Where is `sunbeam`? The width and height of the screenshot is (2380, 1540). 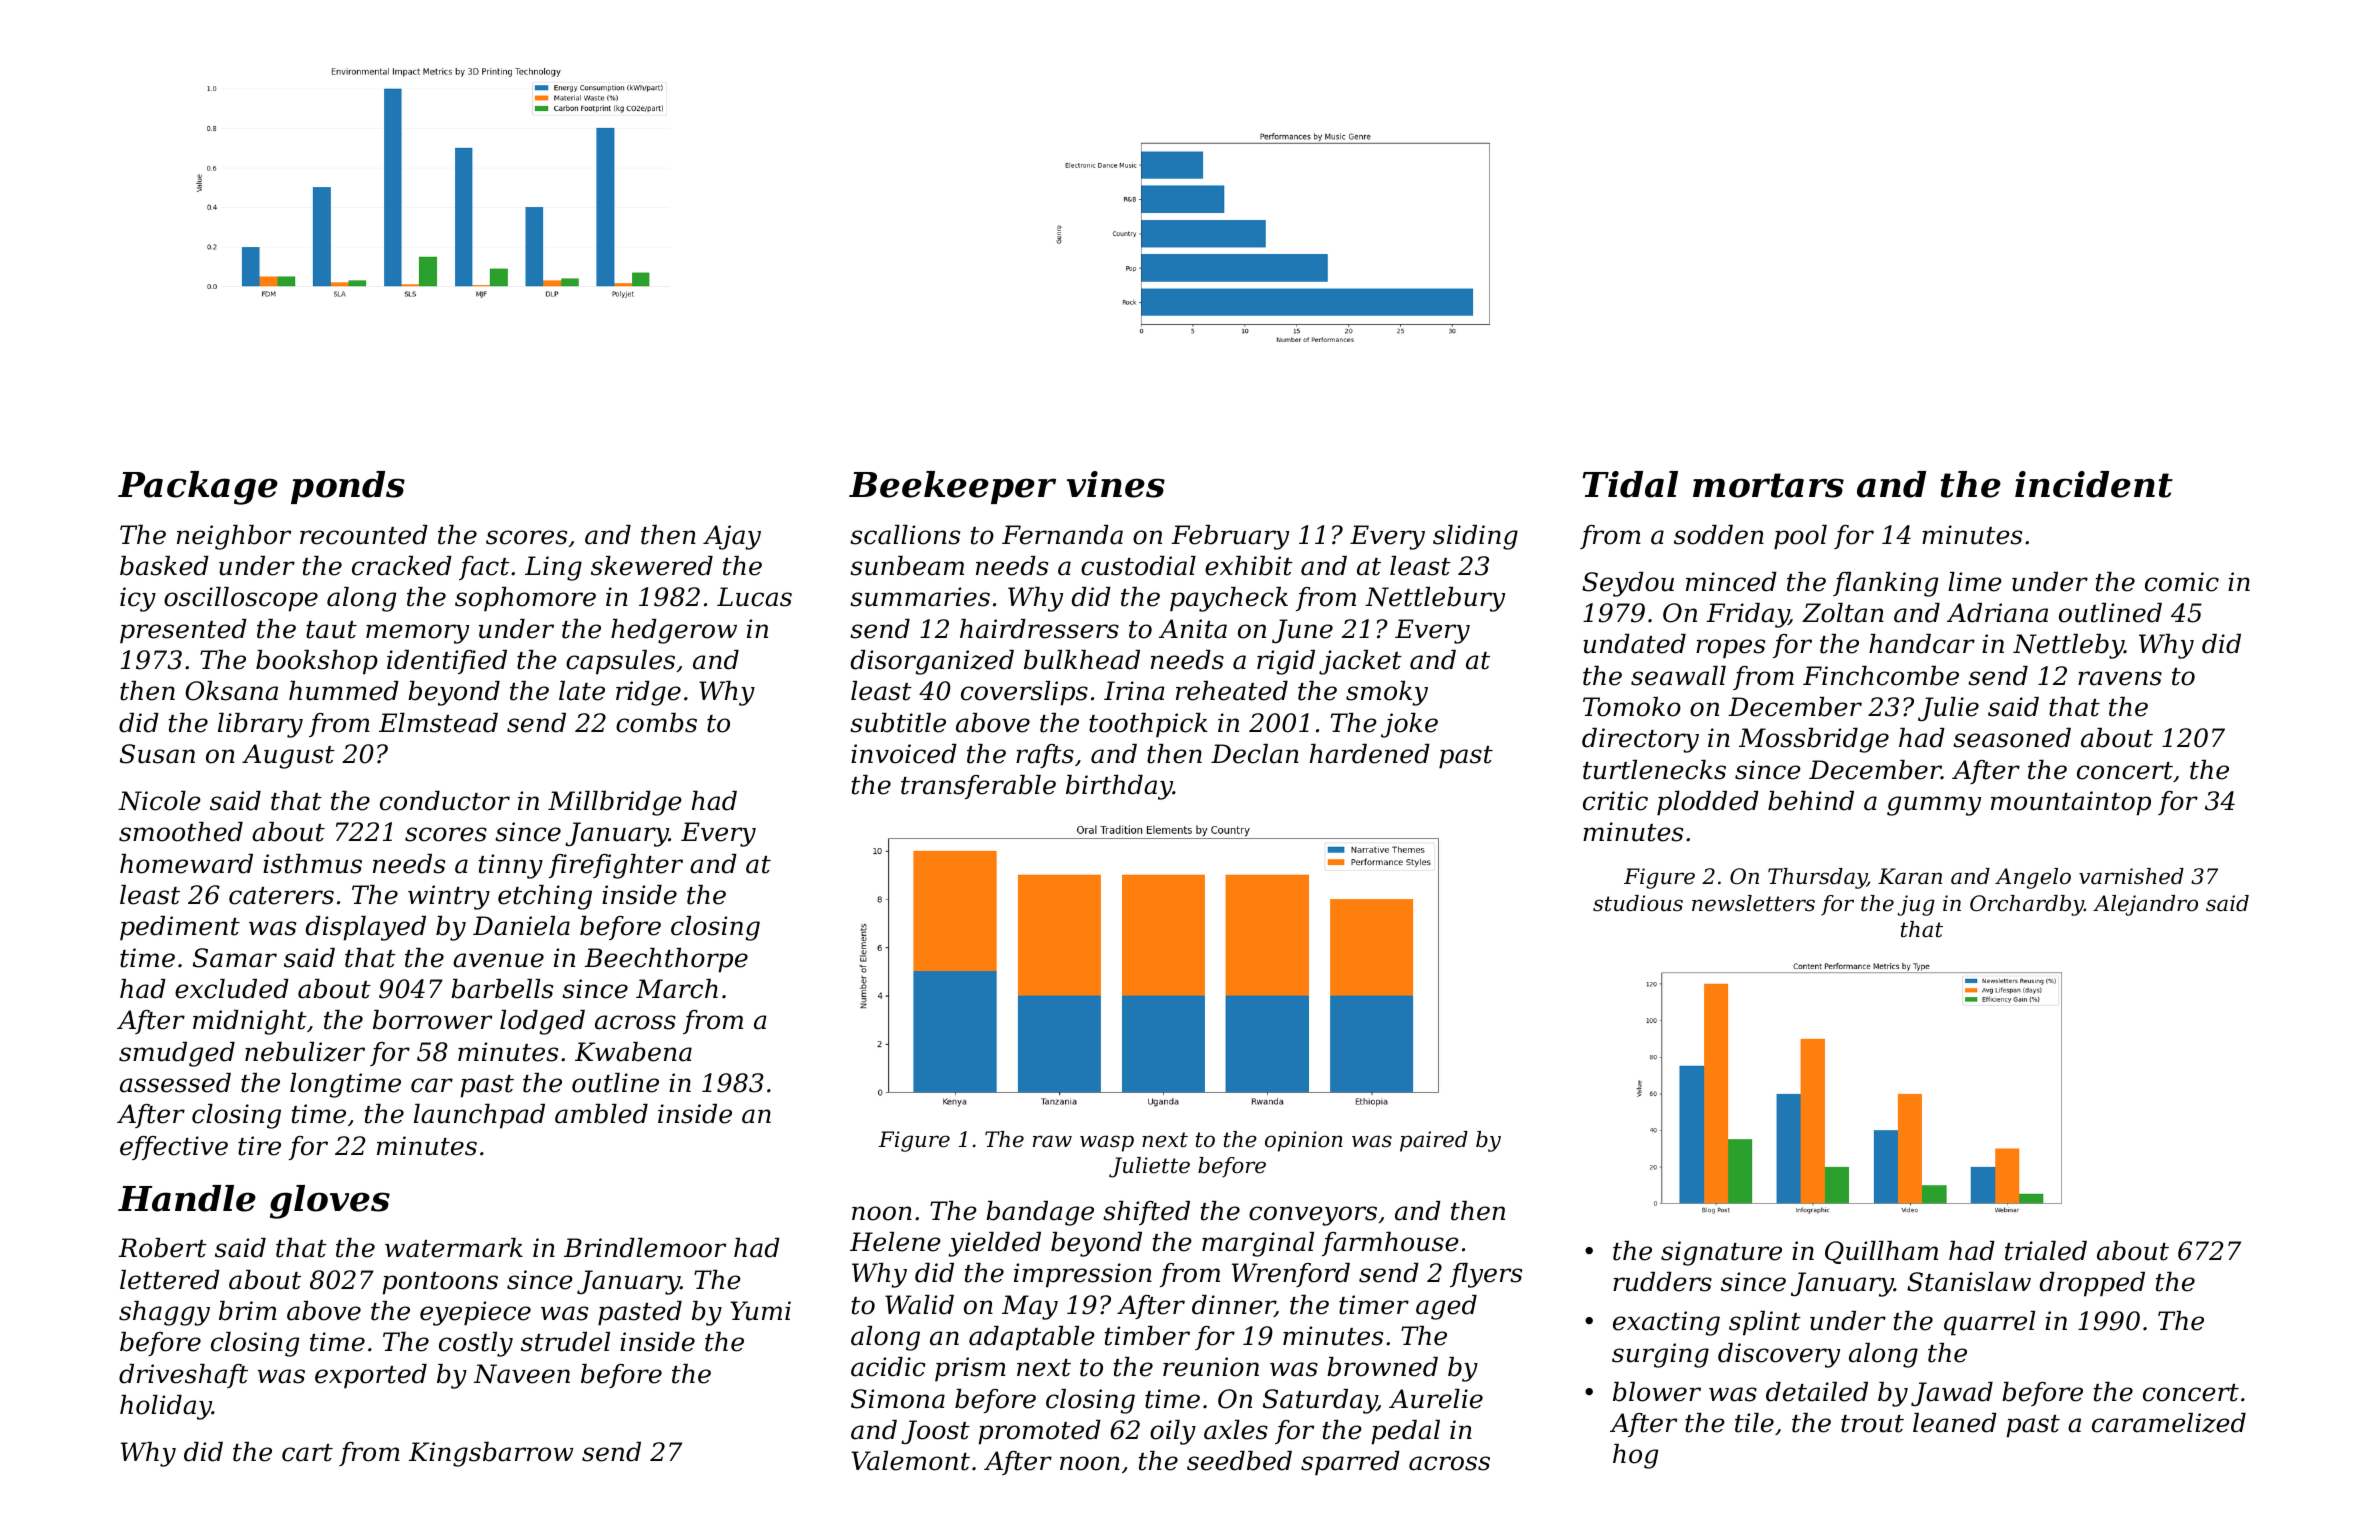 sunbeam is located at coordinates (907, 566).
